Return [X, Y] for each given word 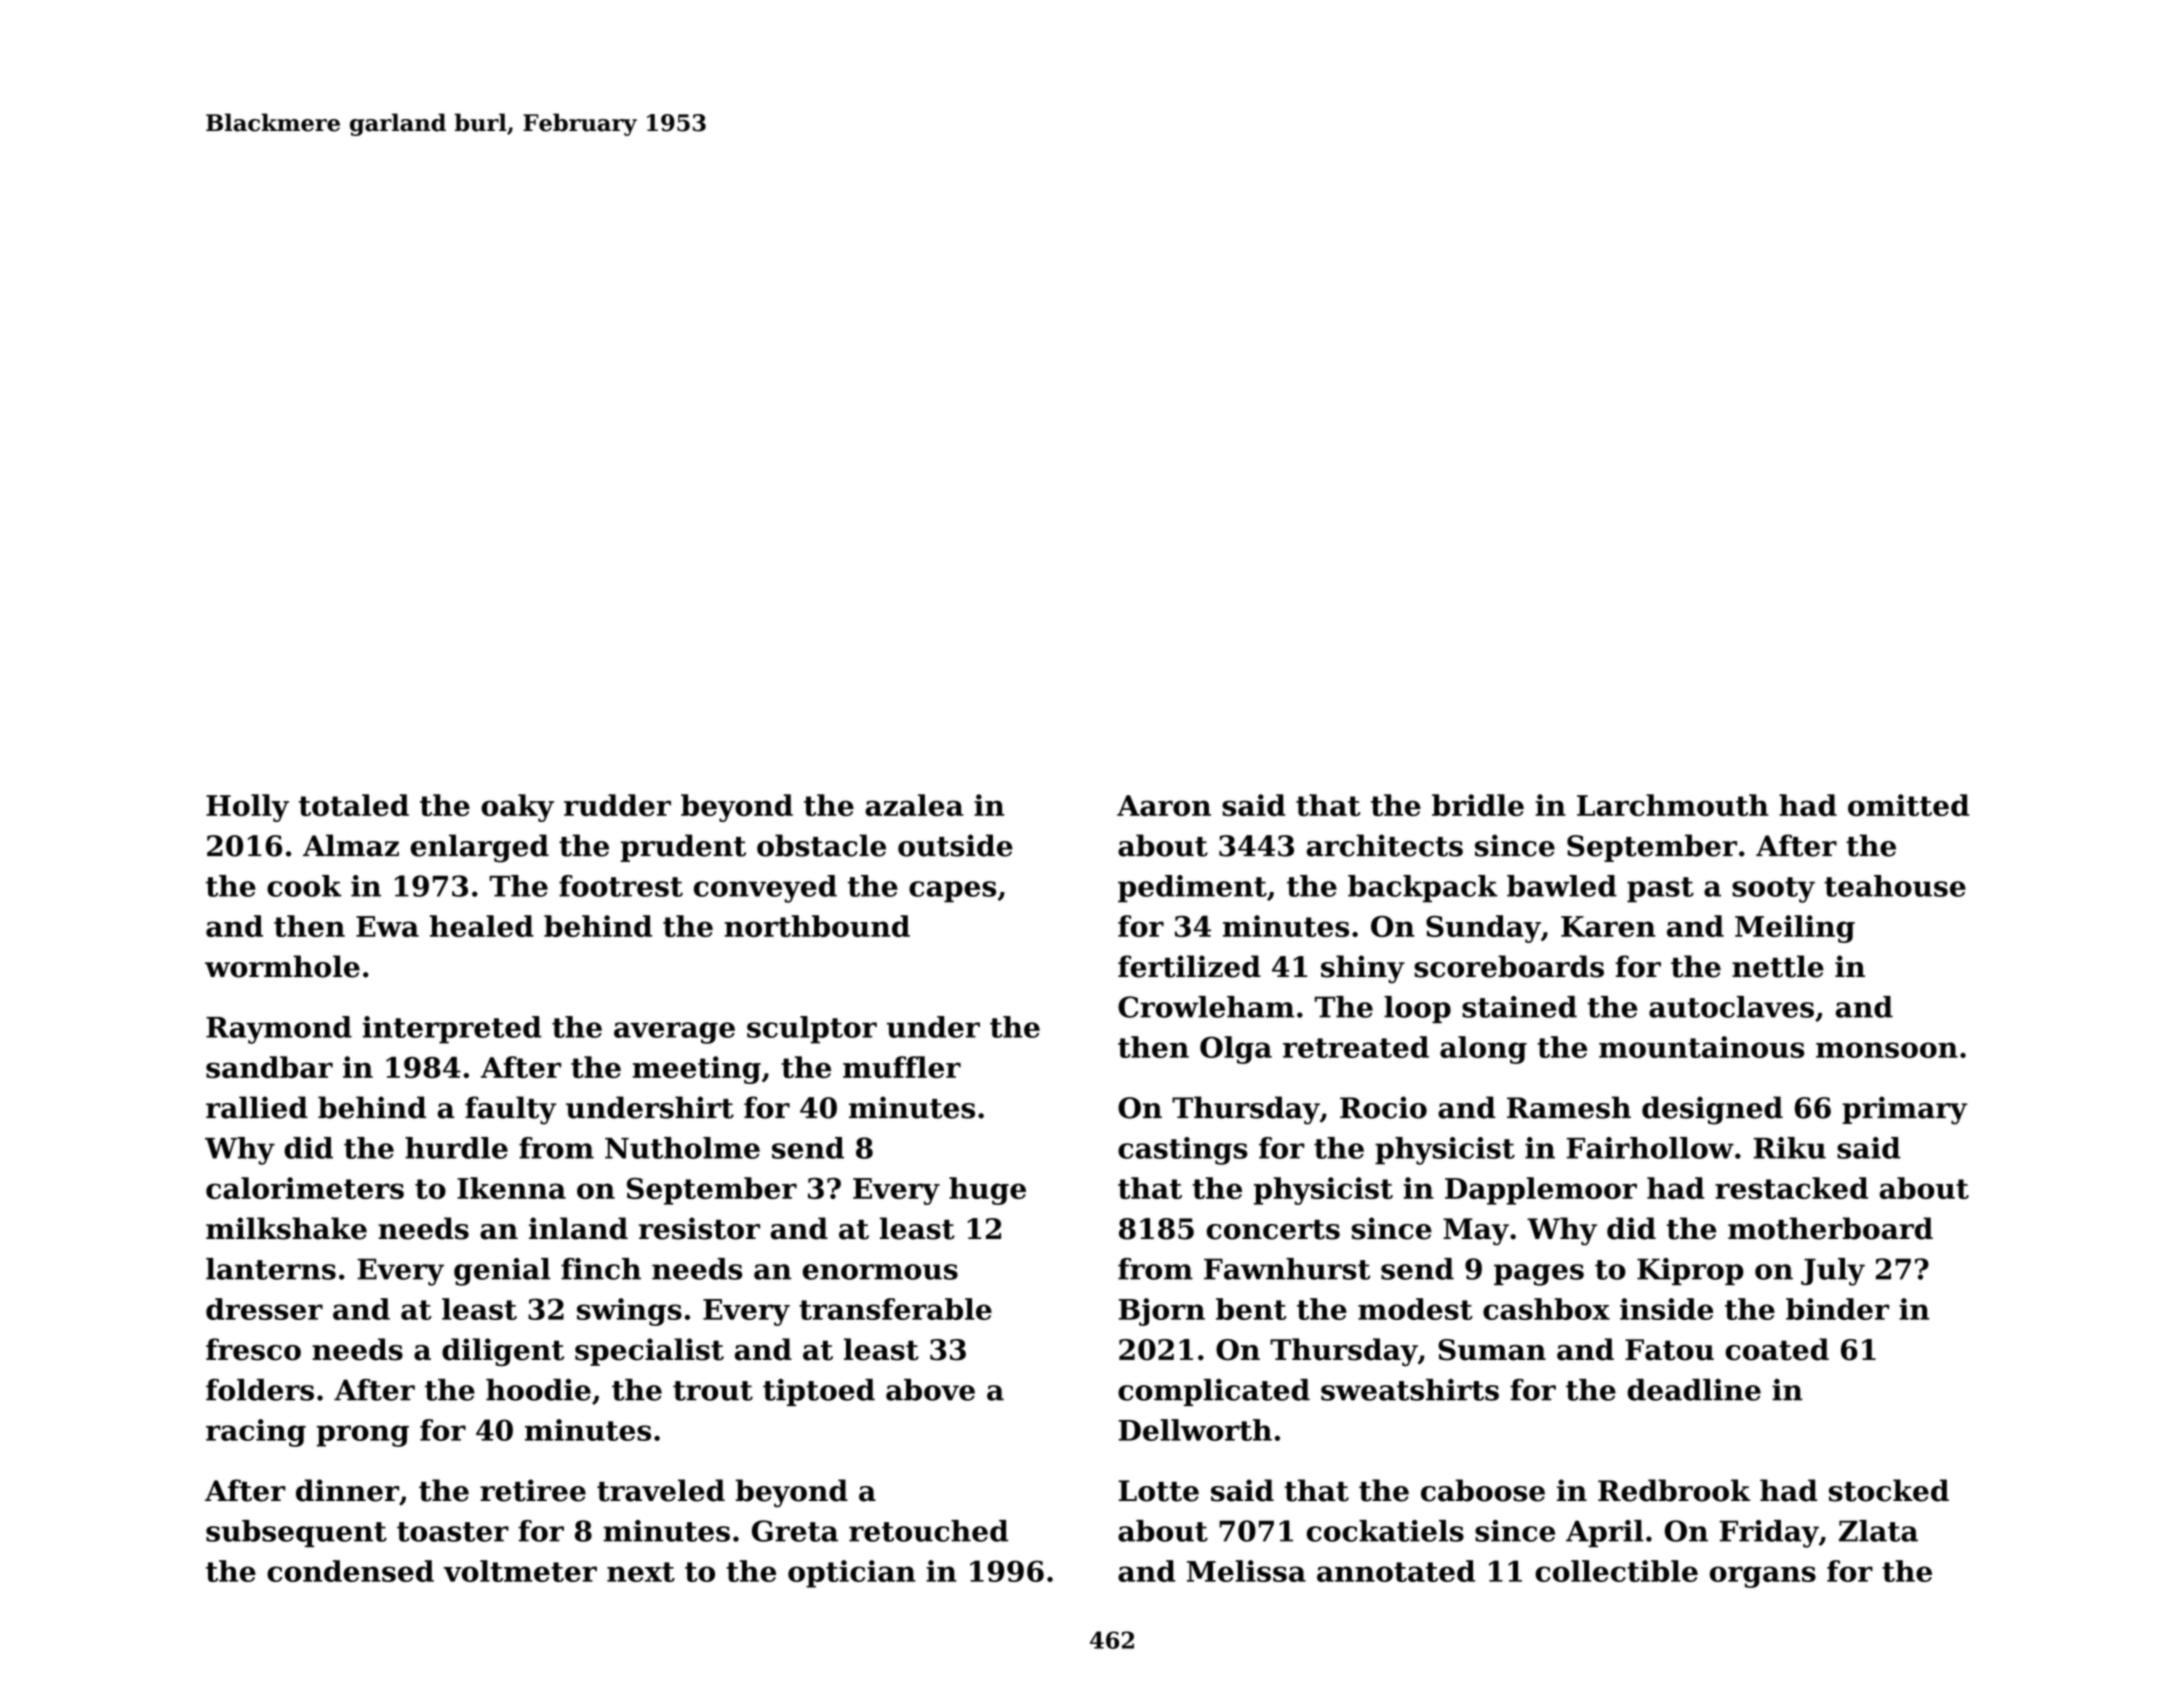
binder [1837, 1309]
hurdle [456, 1148]
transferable [895, 1309]
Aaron [1164, 805]
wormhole [282, 966]
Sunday [1483, 929]
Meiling [1795, 929]
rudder [617, 805]
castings [1183, 1151]
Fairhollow [1650, 1148]
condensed [350, 1571]
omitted [1908, 805]
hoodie [538, 1390]
